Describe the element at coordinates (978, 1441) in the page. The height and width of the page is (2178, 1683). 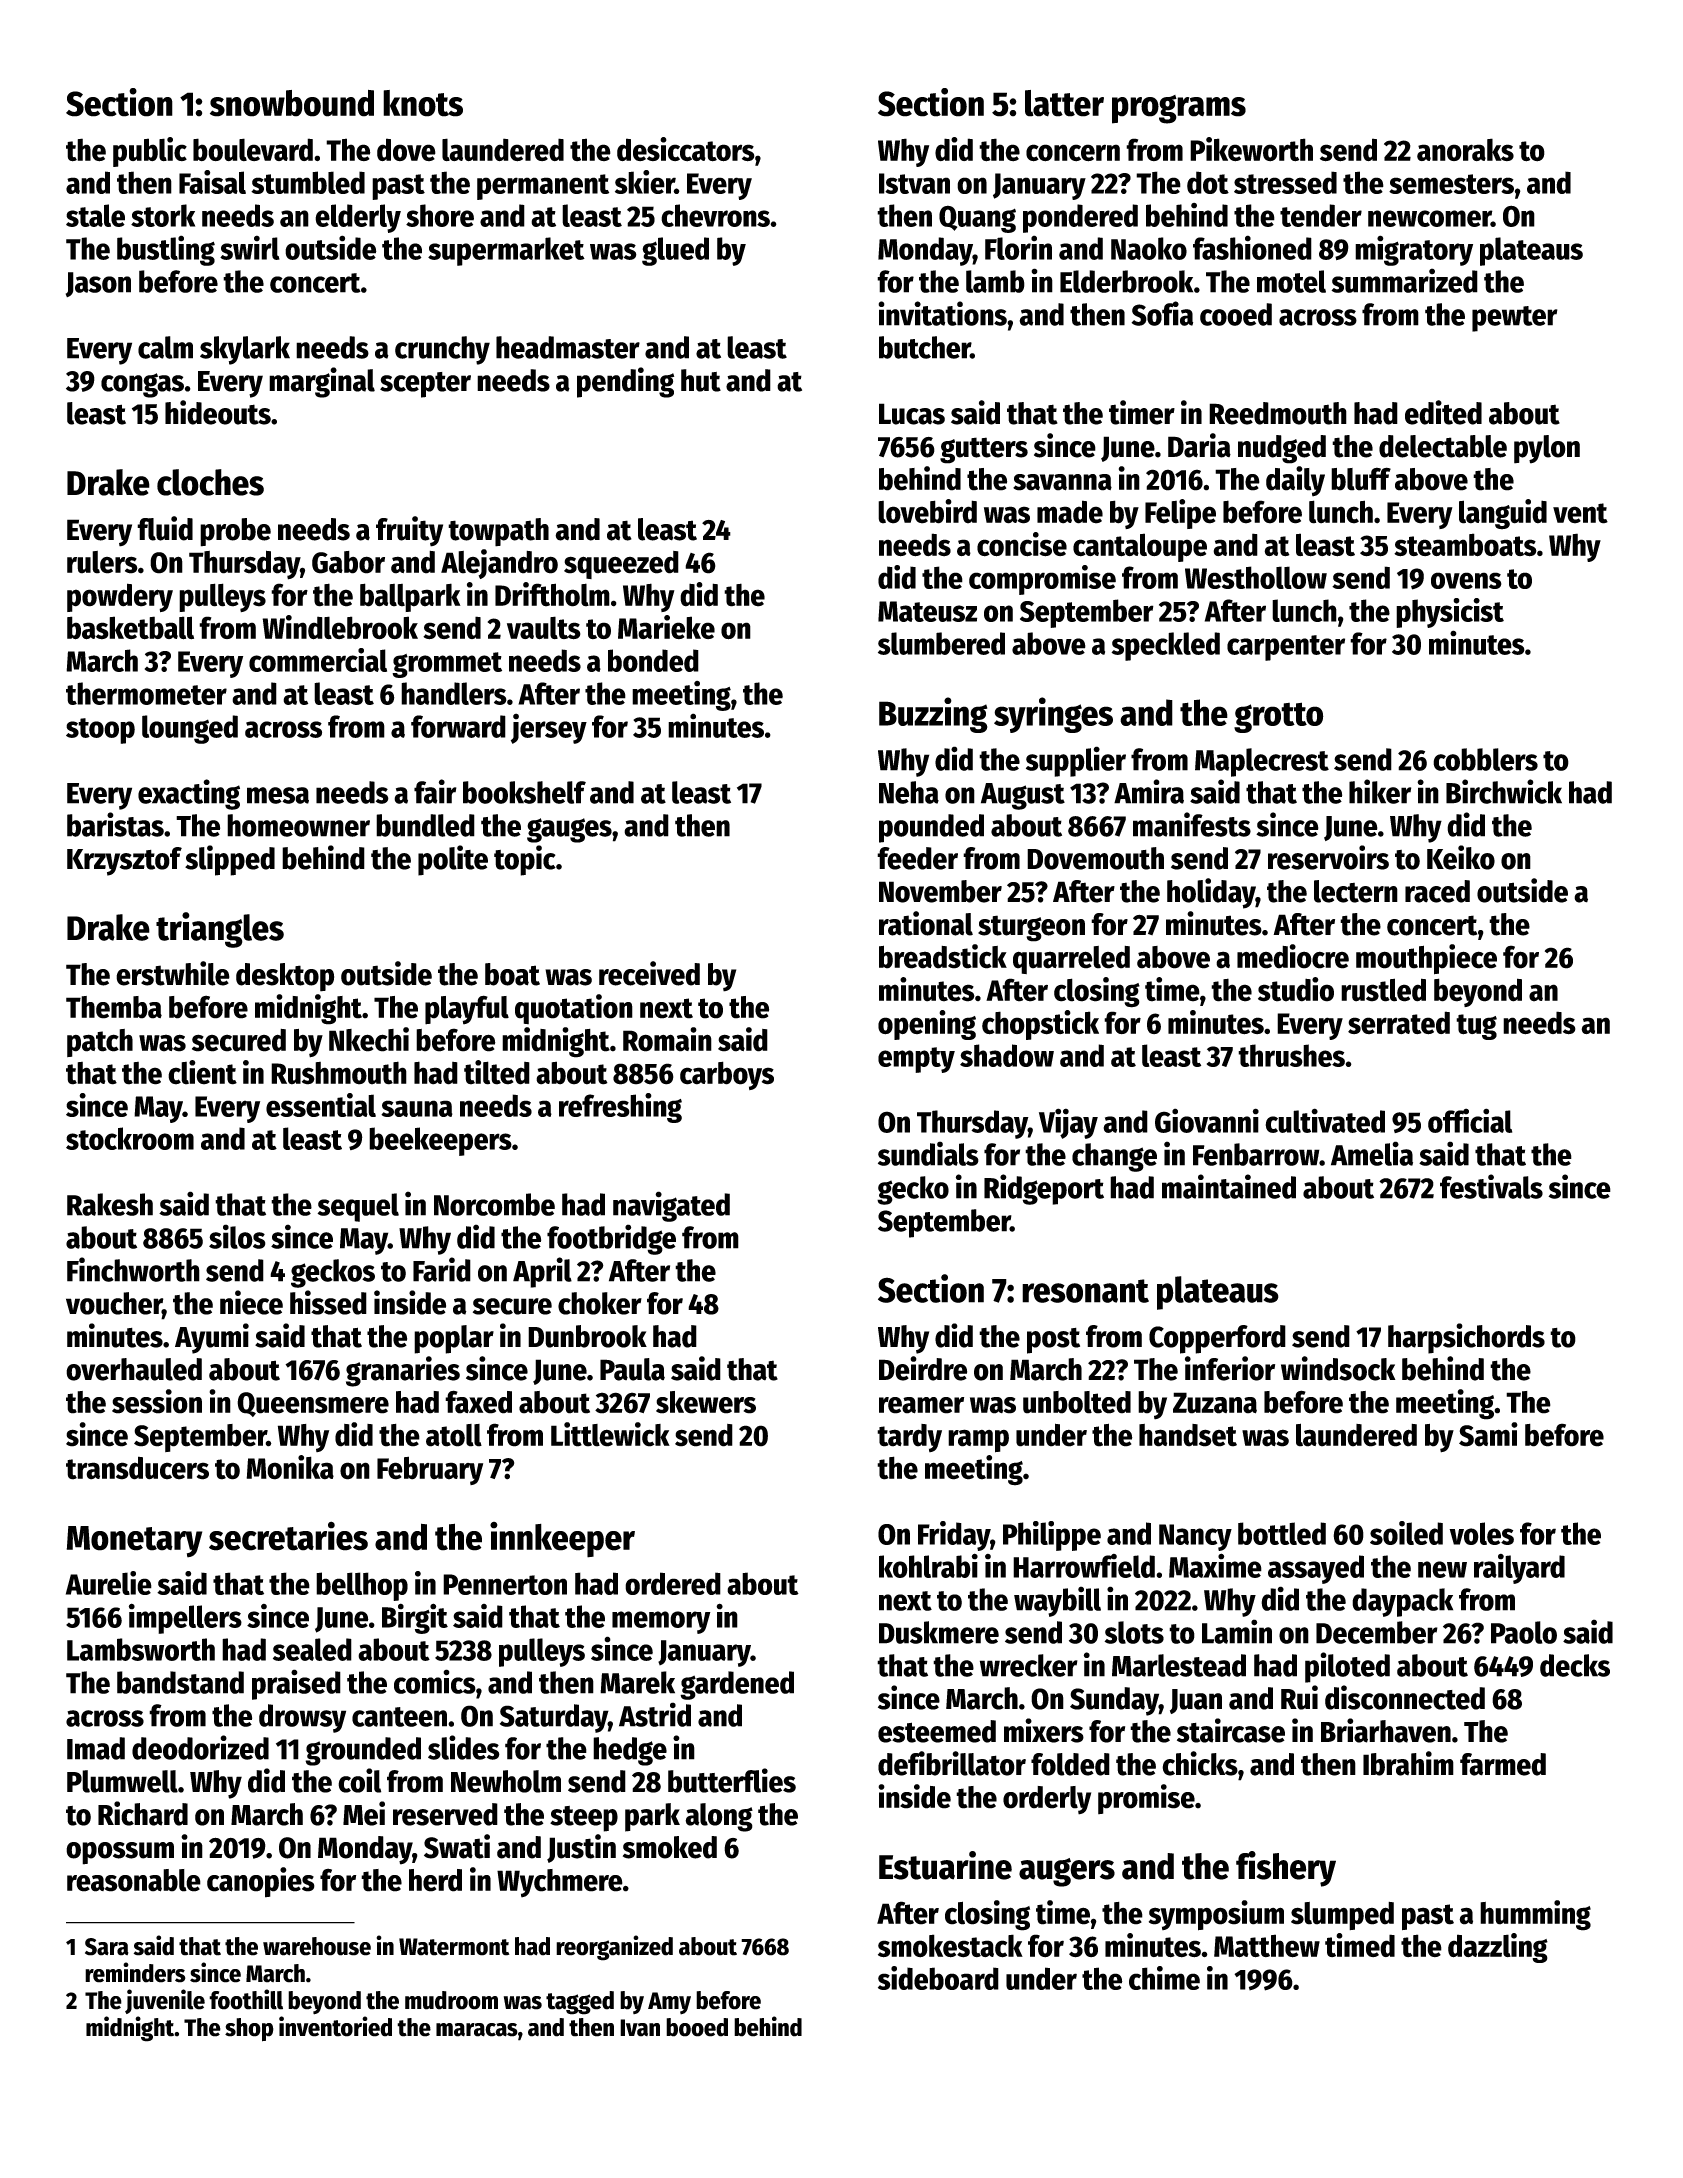
I see `ramp` at that location.
